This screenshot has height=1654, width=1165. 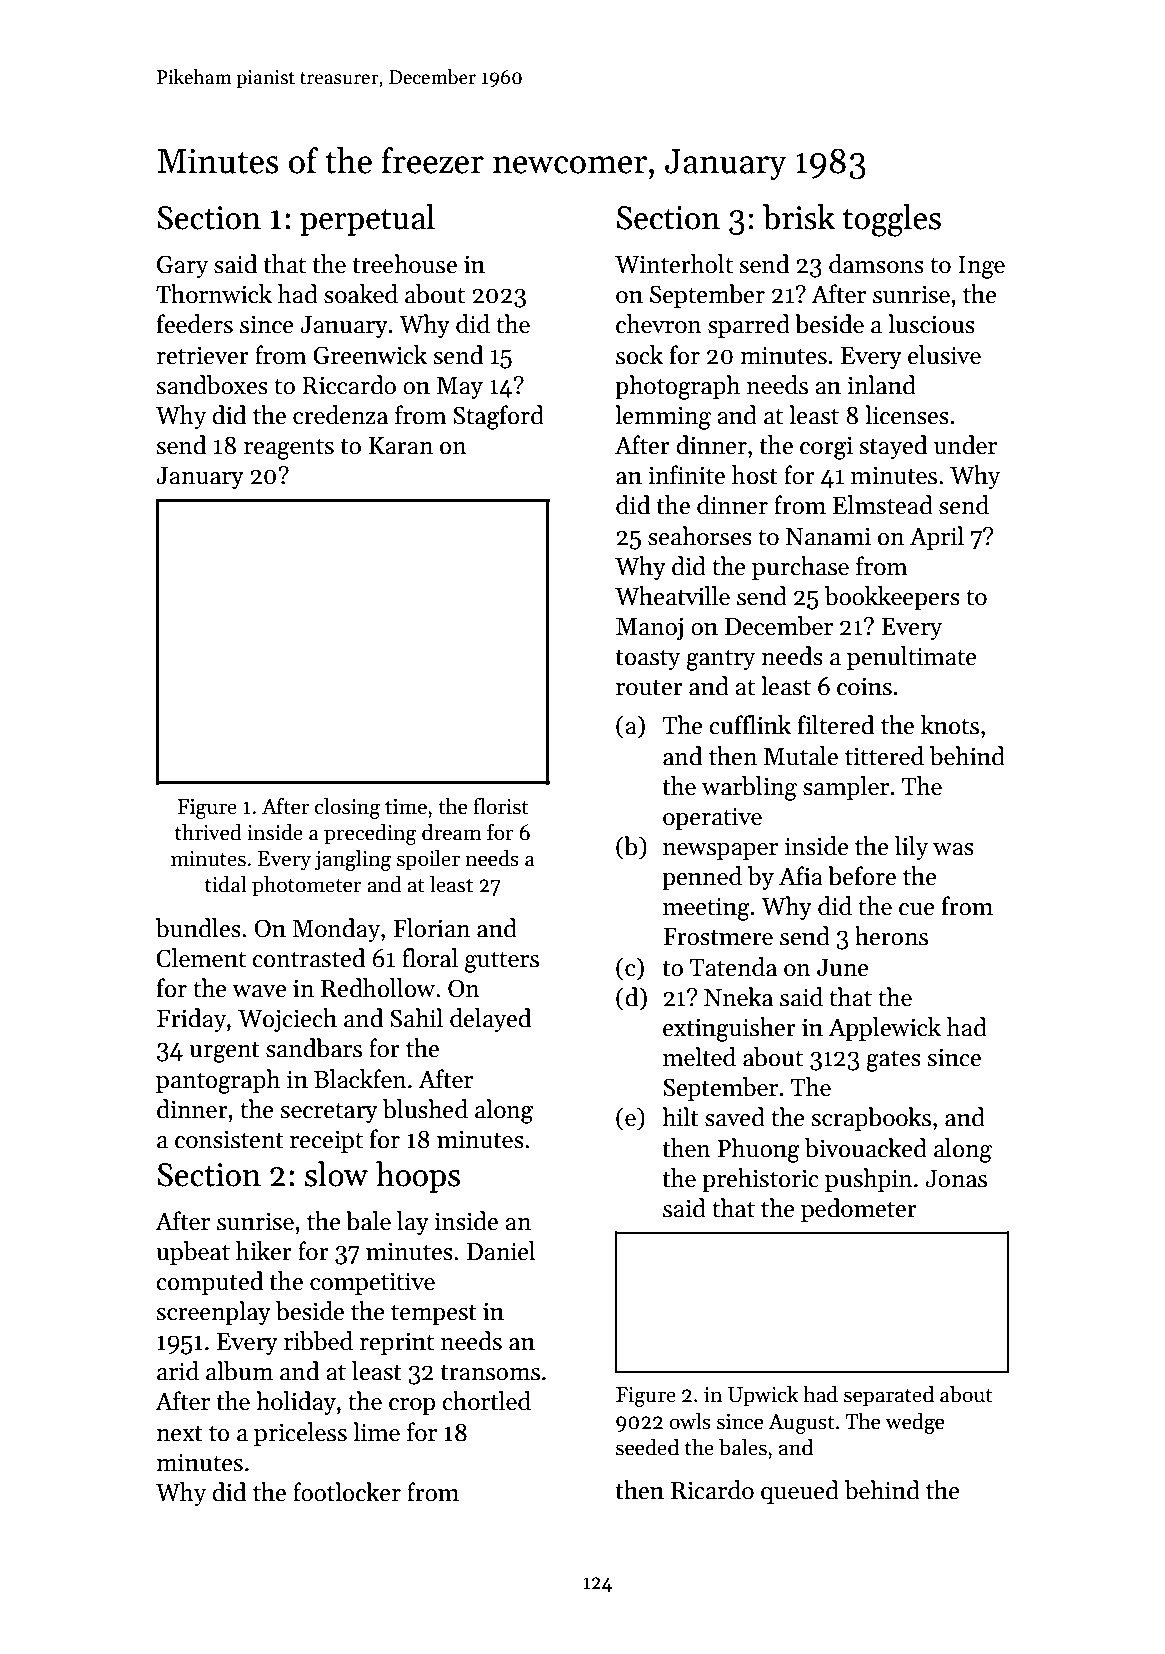 I want to click on tidal, so click(x=226, y=884).
